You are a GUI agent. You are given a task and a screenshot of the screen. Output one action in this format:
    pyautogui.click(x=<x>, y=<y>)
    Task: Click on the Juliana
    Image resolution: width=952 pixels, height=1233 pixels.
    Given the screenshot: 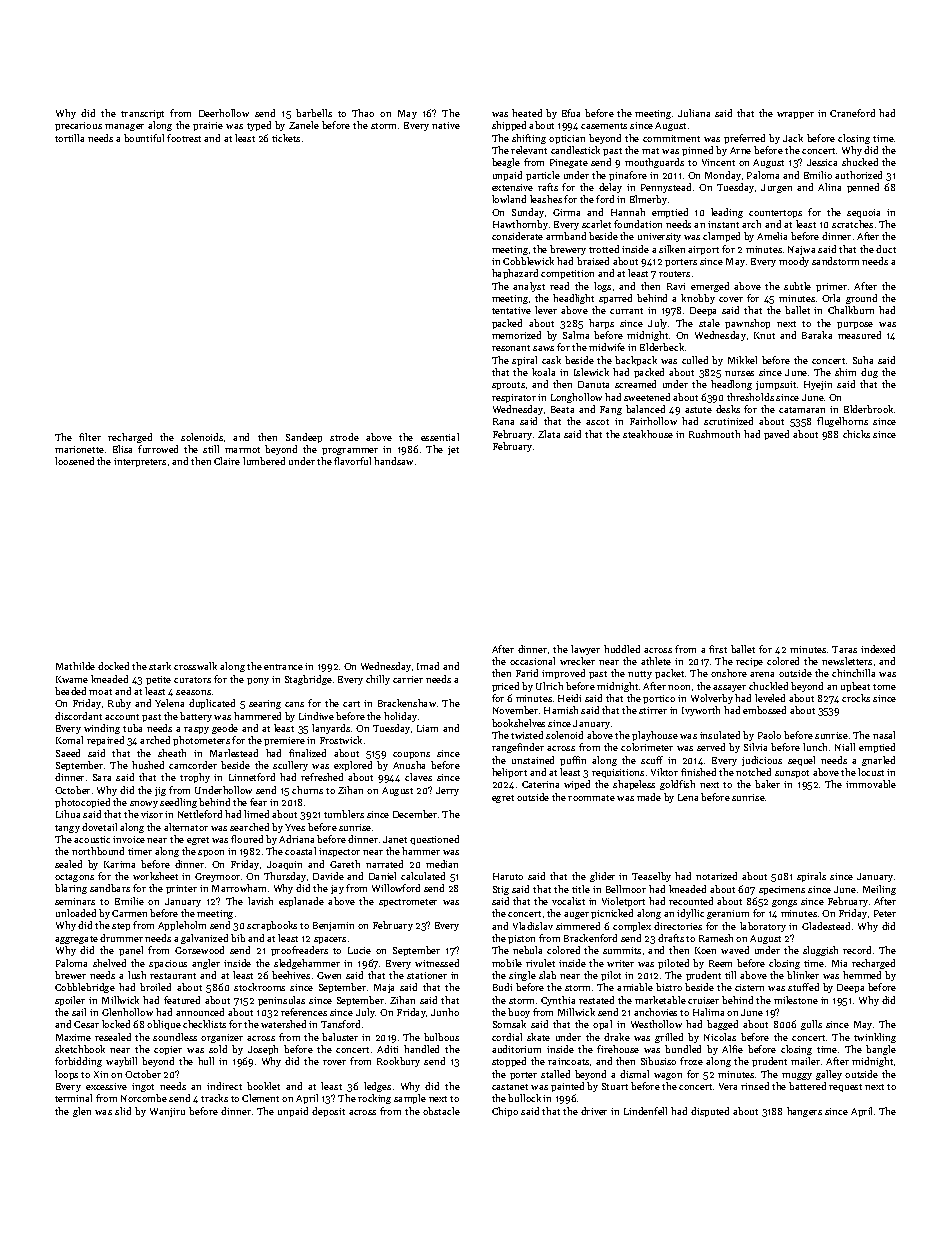 What is the action you would take?
    pyautogui.click(x=694, y=113)
